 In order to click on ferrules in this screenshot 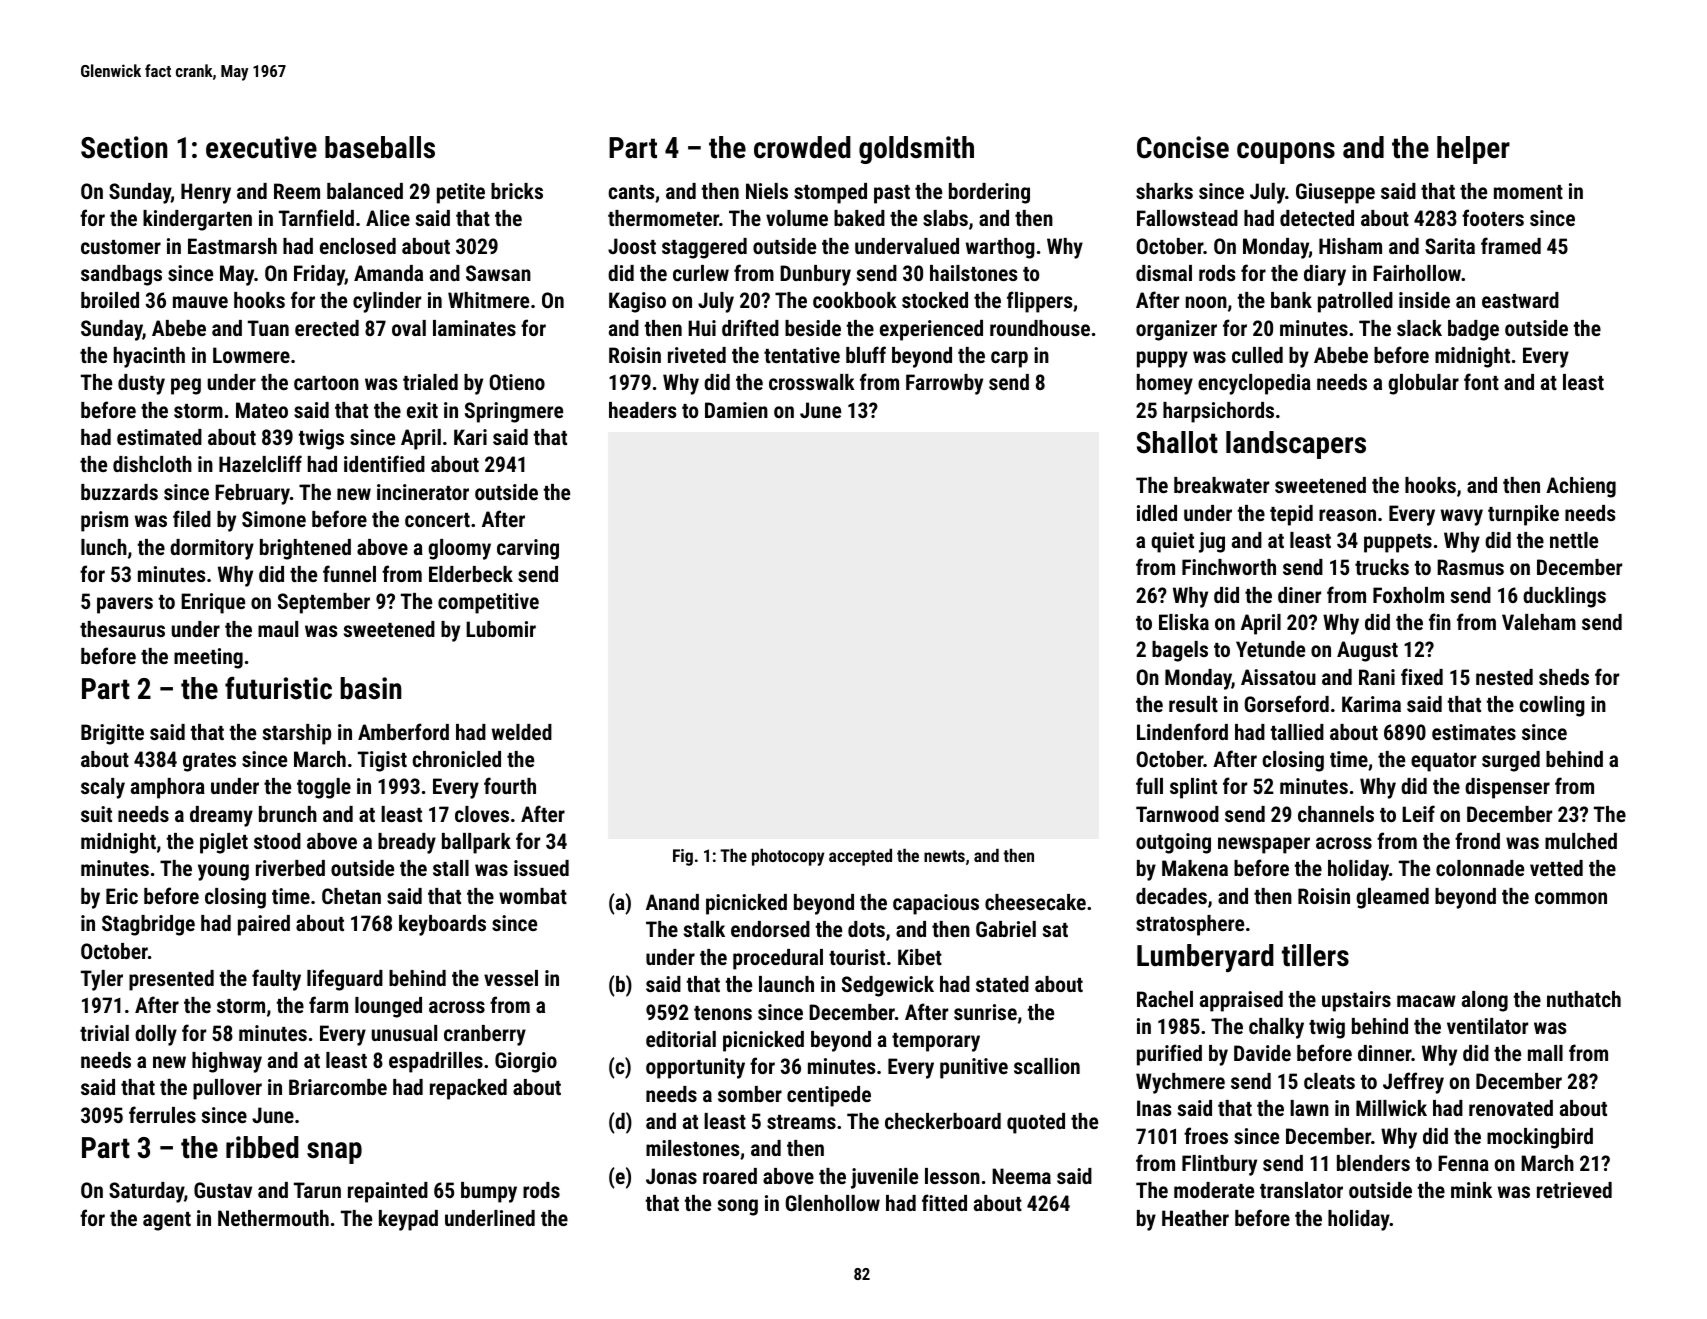, I will do `click(162, 1114)`.
